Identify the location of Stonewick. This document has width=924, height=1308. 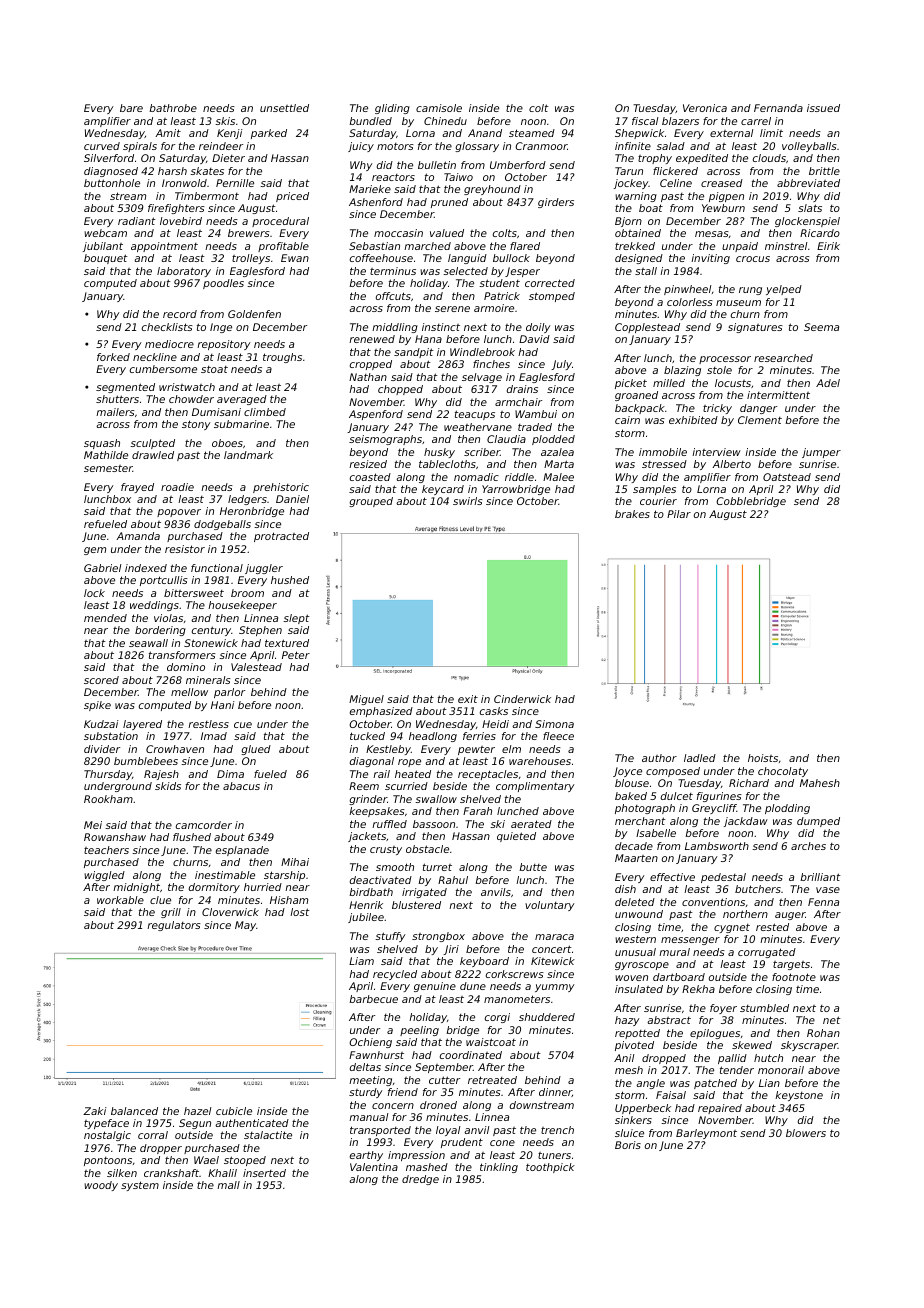
(211, 643).
